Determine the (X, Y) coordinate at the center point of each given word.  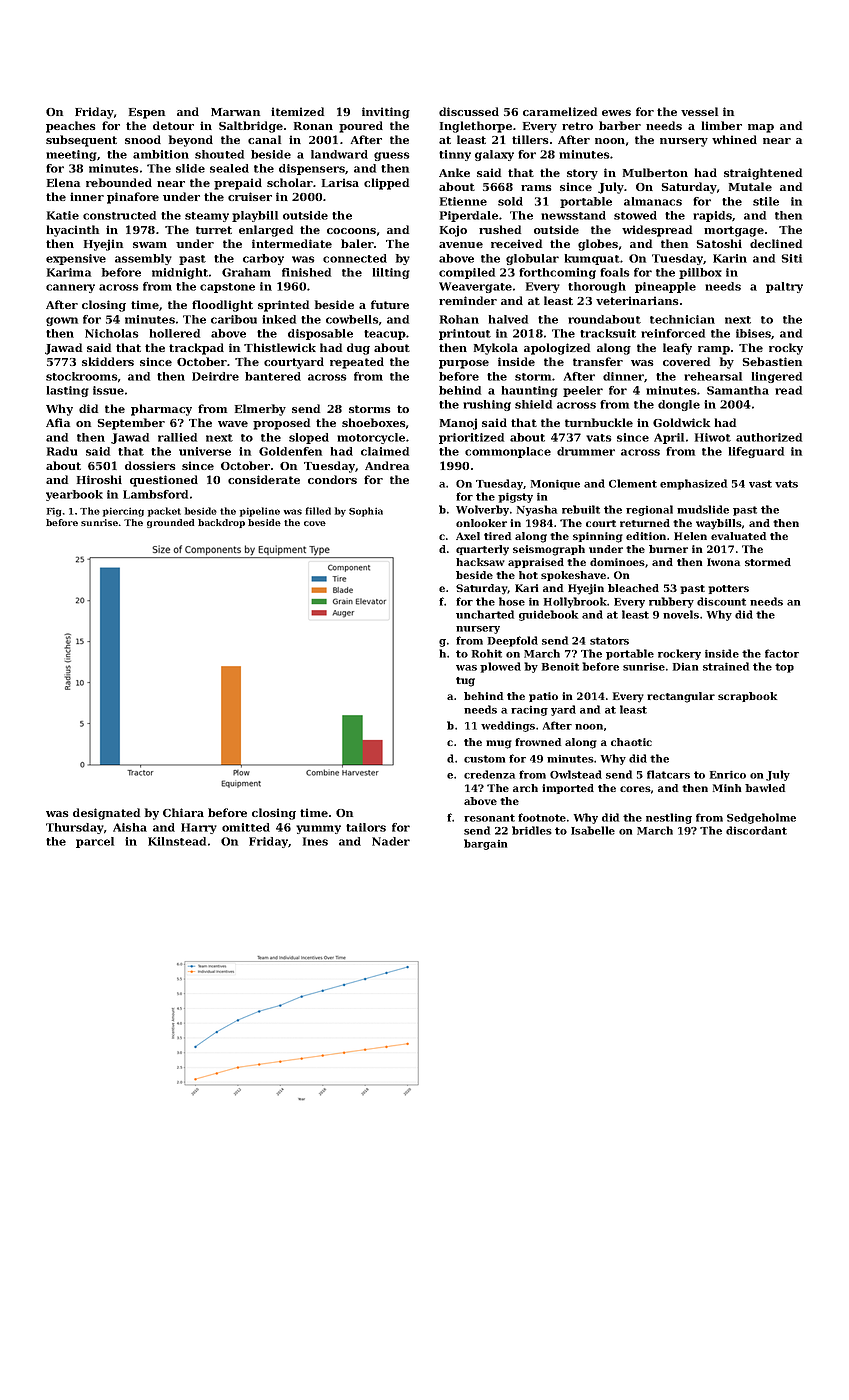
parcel (95, 842)
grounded (170, 523)
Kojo (453, 231)
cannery (70, 288)
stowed (635, 215)
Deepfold (513, 641)
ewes (616, 113)
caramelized (560, 111)
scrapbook (747, 697)
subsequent (81, 141)
